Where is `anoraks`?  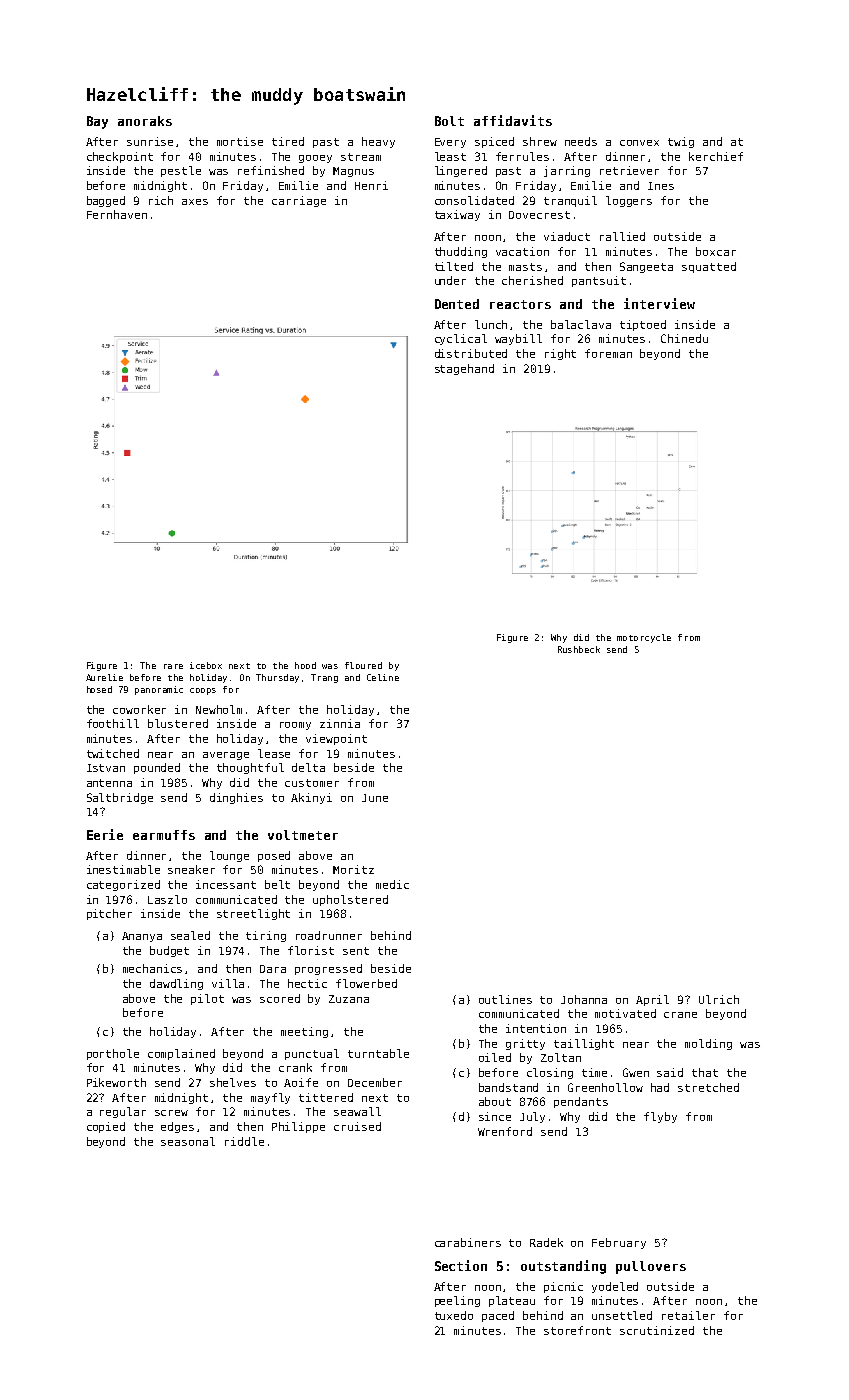 anoraks is located at coordinates (145, 121).
